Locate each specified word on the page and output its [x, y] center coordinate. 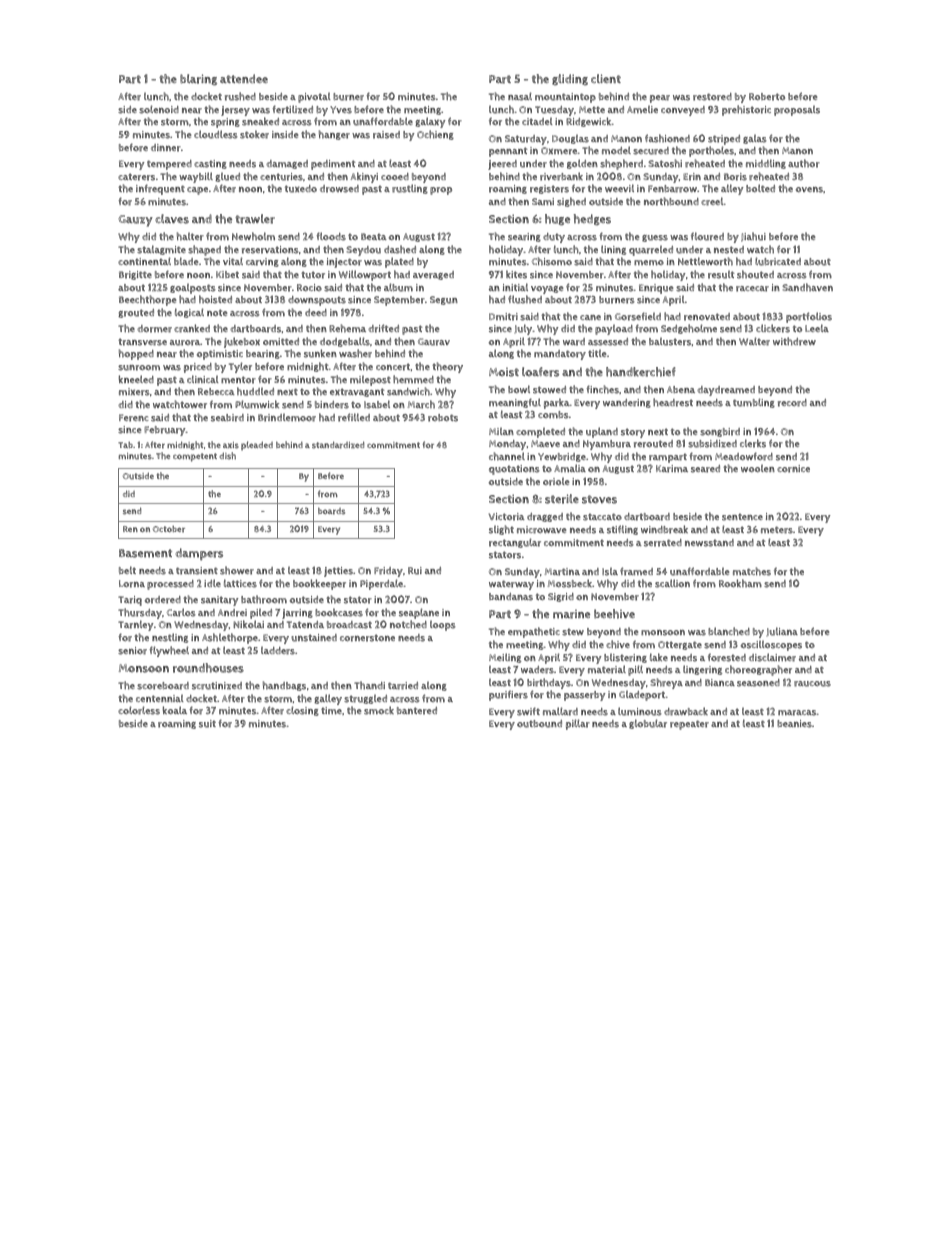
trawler [255, 219]
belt [127, 570]
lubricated [778, 261]
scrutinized [217, 686]
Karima [672, 469]
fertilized [292, 109]
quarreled [651, 251]
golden [582, 164]
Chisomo [552, 261]
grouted [136, 313]
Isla [610, 572]
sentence [742, 517]
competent [195, 457]
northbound [671, 201]
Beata [374, 236]
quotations [514, 470]
